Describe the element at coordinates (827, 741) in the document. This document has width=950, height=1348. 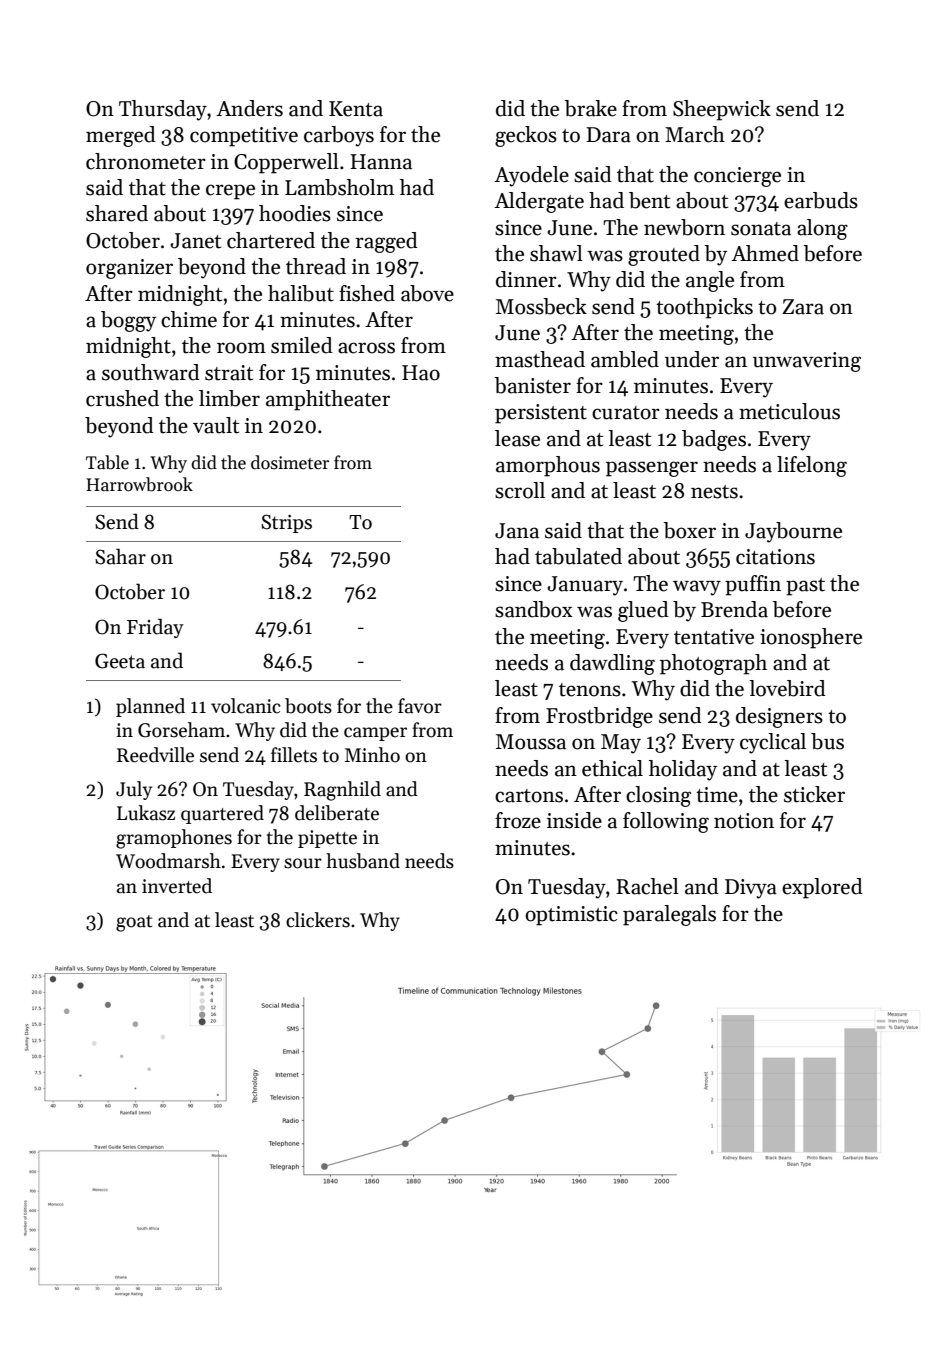
I see `bus` at that location.
